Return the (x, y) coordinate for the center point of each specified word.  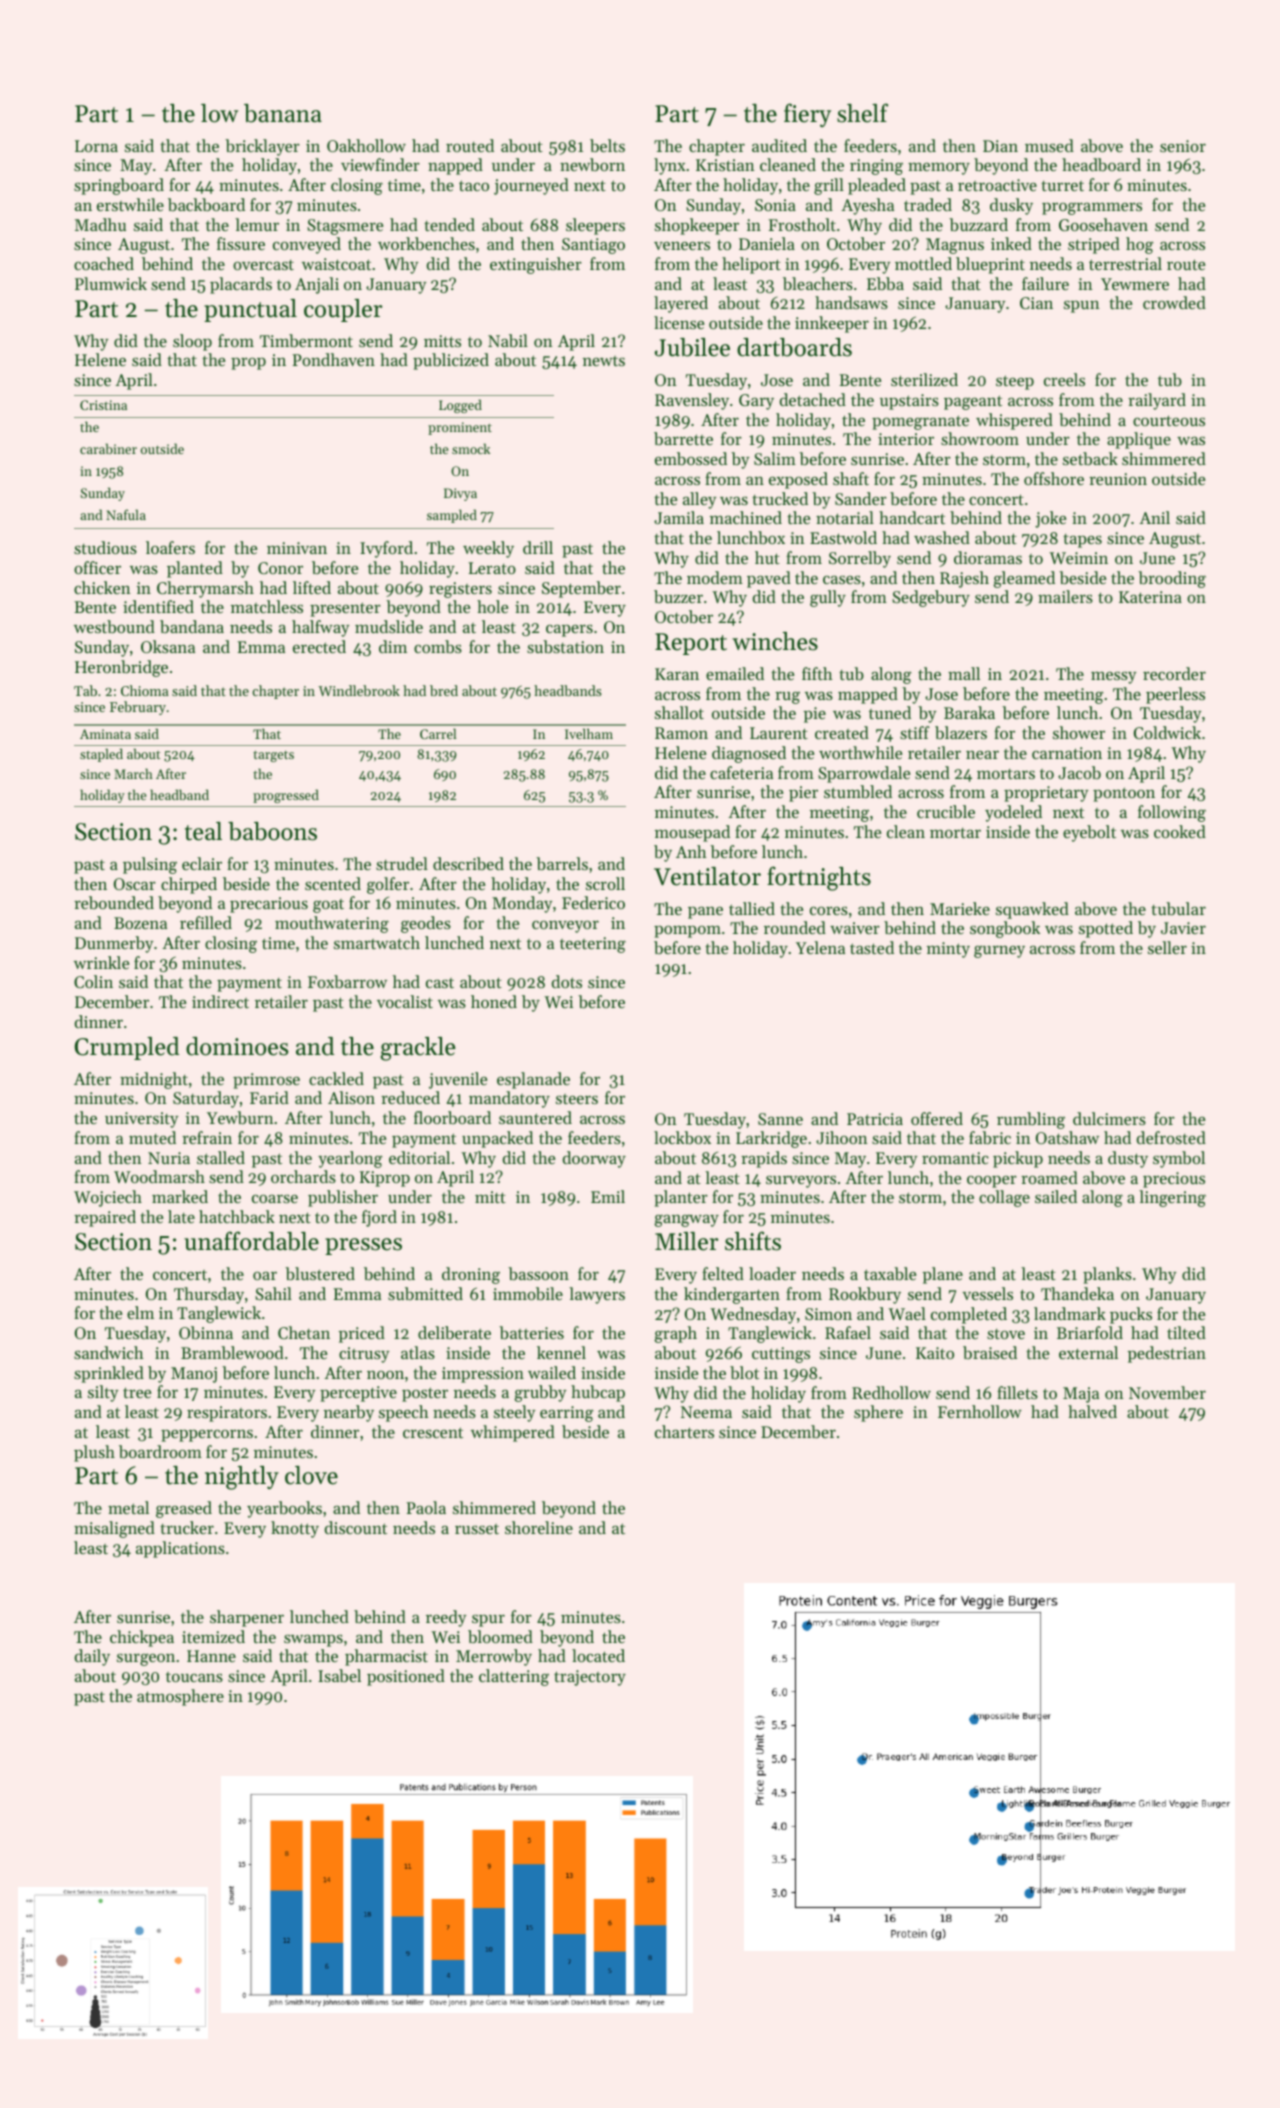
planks (1107, 1275)
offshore (1054, 478)
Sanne (780, 1119)
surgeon (146, 1659)
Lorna (96, 146)
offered (937, 1118)
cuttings (781, 1355)
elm (140, 1312)
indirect (220, 1001)
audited (779, 145)
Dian (1000, 146)
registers (460, 590)
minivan (297, 548)
